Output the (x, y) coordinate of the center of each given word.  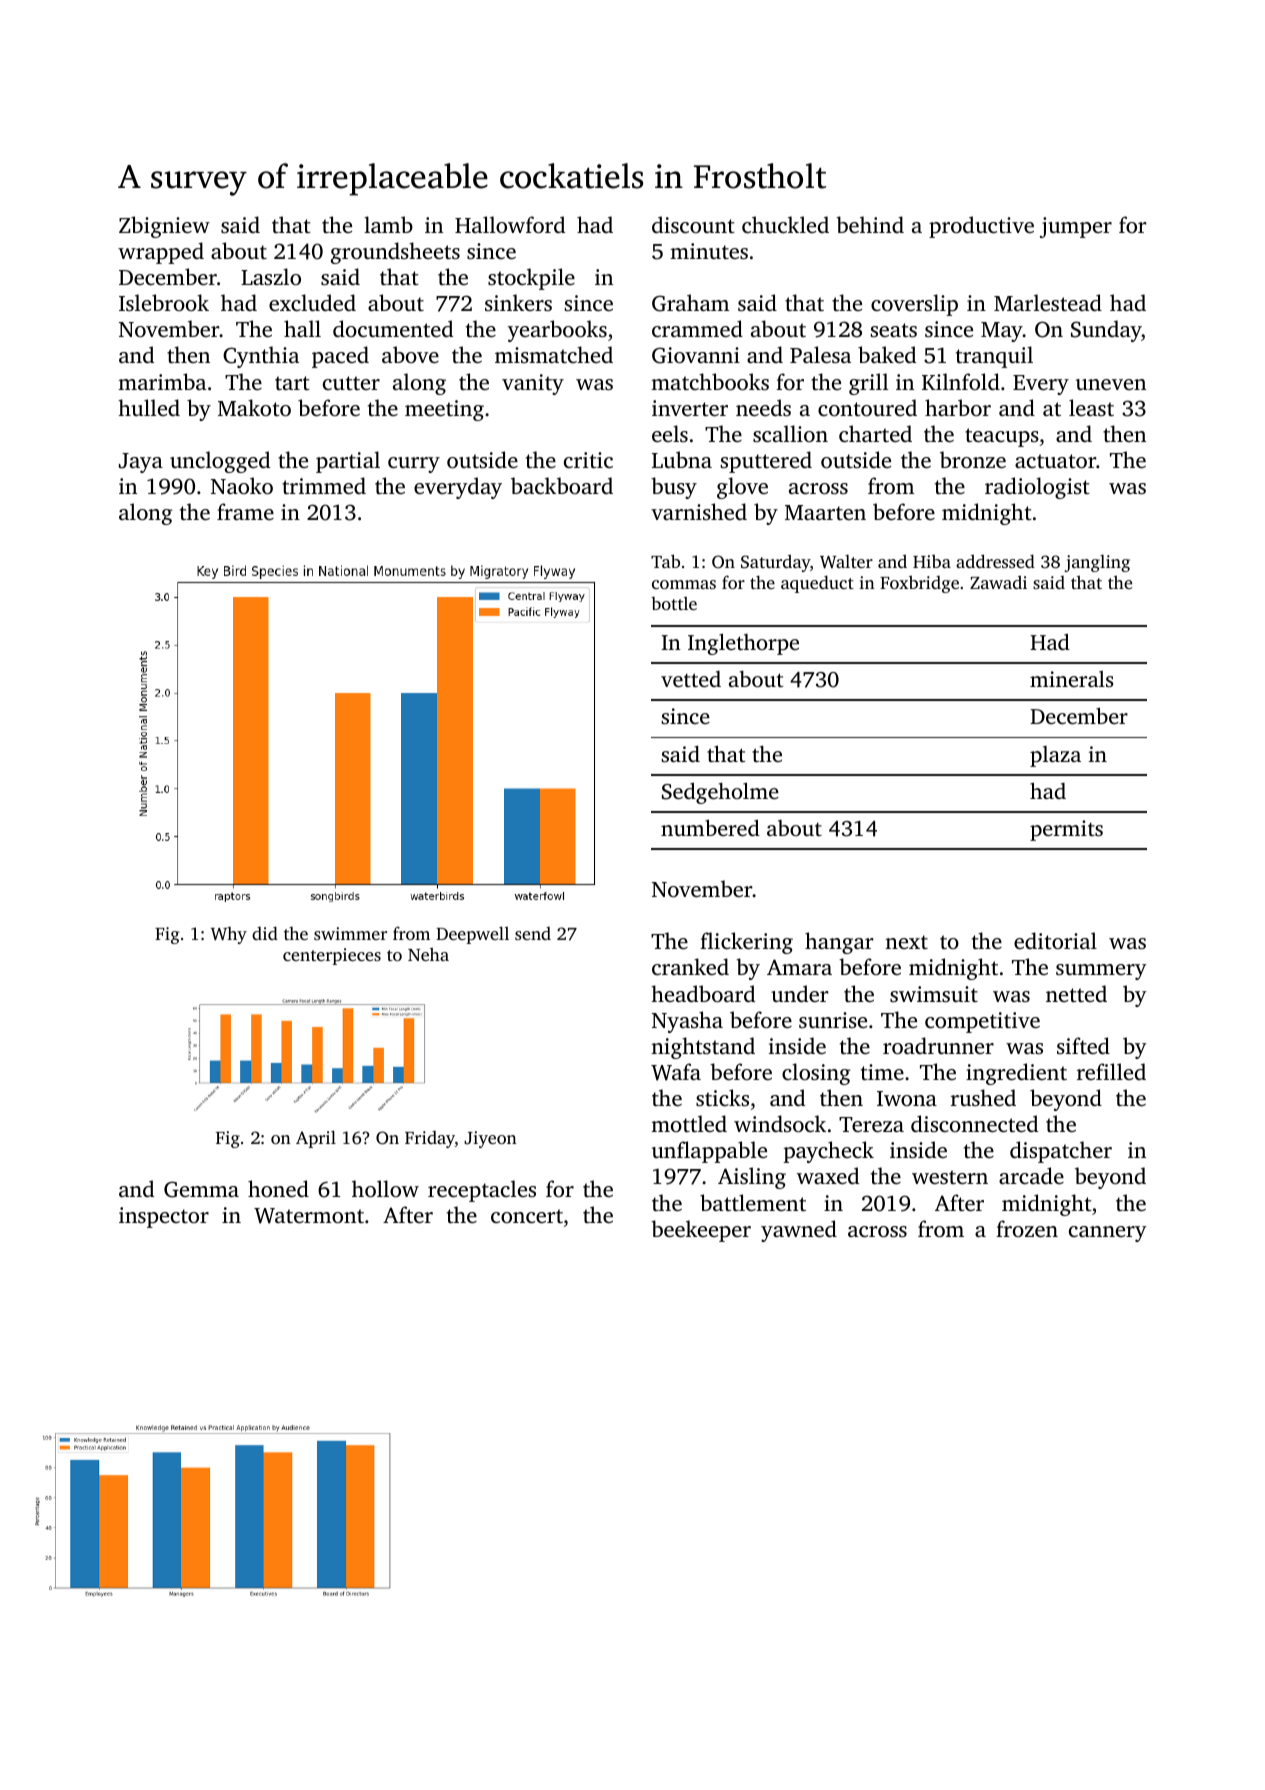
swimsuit (934, 994)
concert (527, 1216)
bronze (973, 459)
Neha (428, 954)
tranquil (994, 357)
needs (763, 407)
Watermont (309, 1216)
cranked (690, 966)
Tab (665, 561)
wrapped (161, 253)
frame (245, 511)
